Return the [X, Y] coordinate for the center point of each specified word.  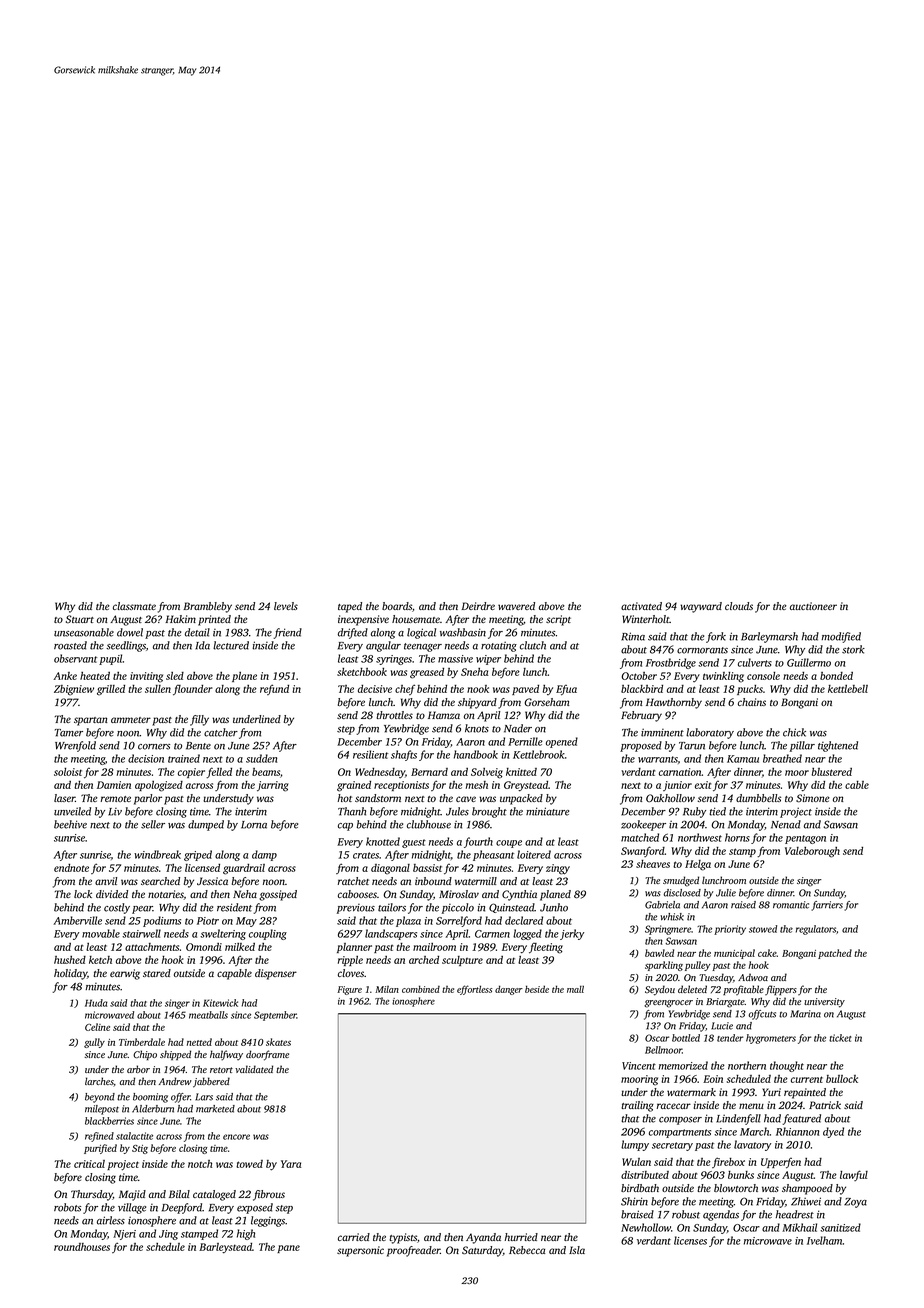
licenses [690, 1240]
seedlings [126, 646]
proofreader [413, 1251]
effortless [474, 990]
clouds [739, 606]
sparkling [664, 966]
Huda [96, 1003]
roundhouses [82, 1247]
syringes [394, 660]
